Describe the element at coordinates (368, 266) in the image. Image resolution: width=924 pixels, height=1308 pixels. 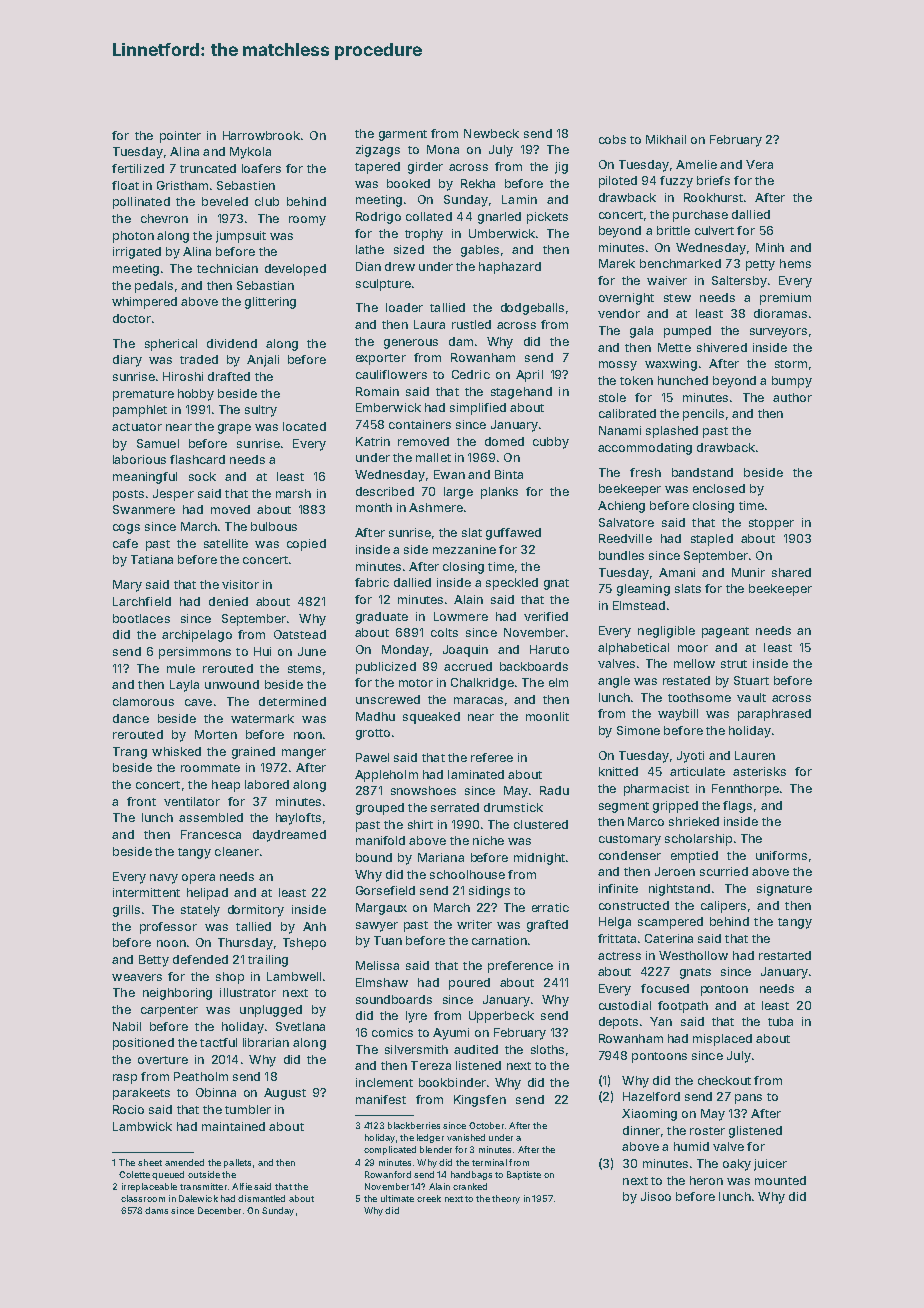
I see `Dian` at that location.
